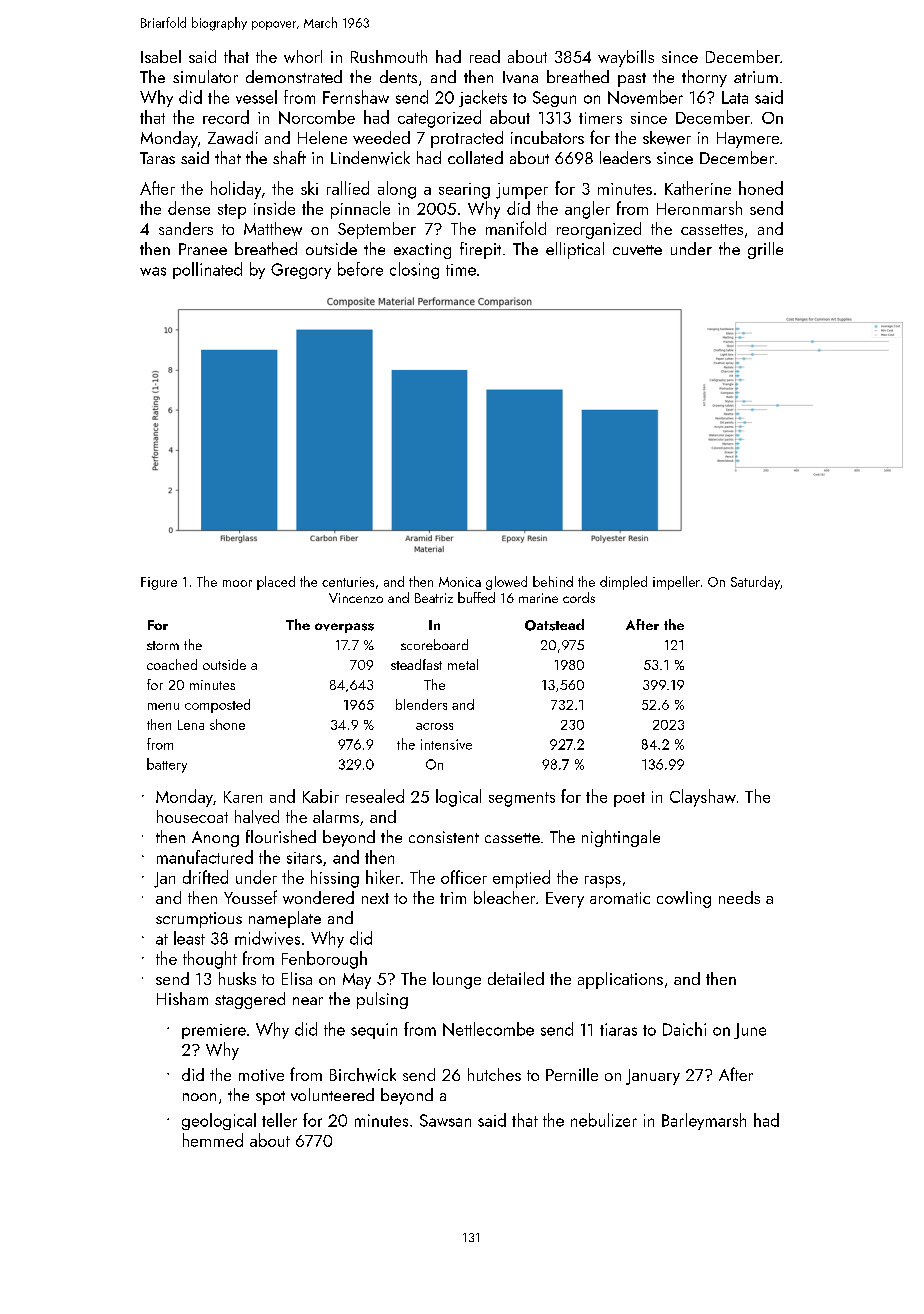 Image resolution: width=924 pixels, height=1314 pixels. Describe the element at coordinates (637, 250) in the screenshot. I see `cuvette` at that location.
